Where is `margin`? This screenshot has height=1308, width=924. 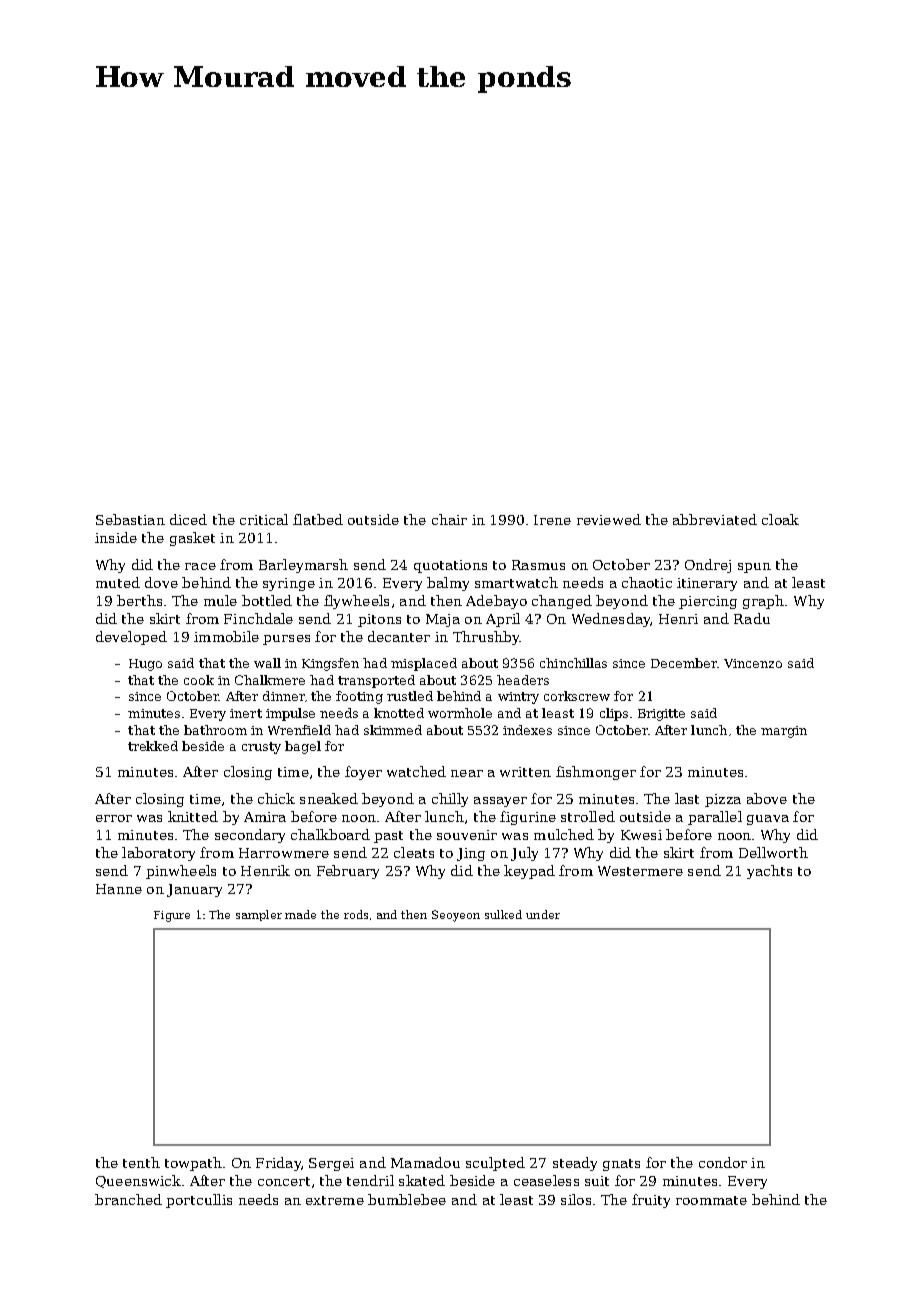
margin is located at coordinates (784, 732).
